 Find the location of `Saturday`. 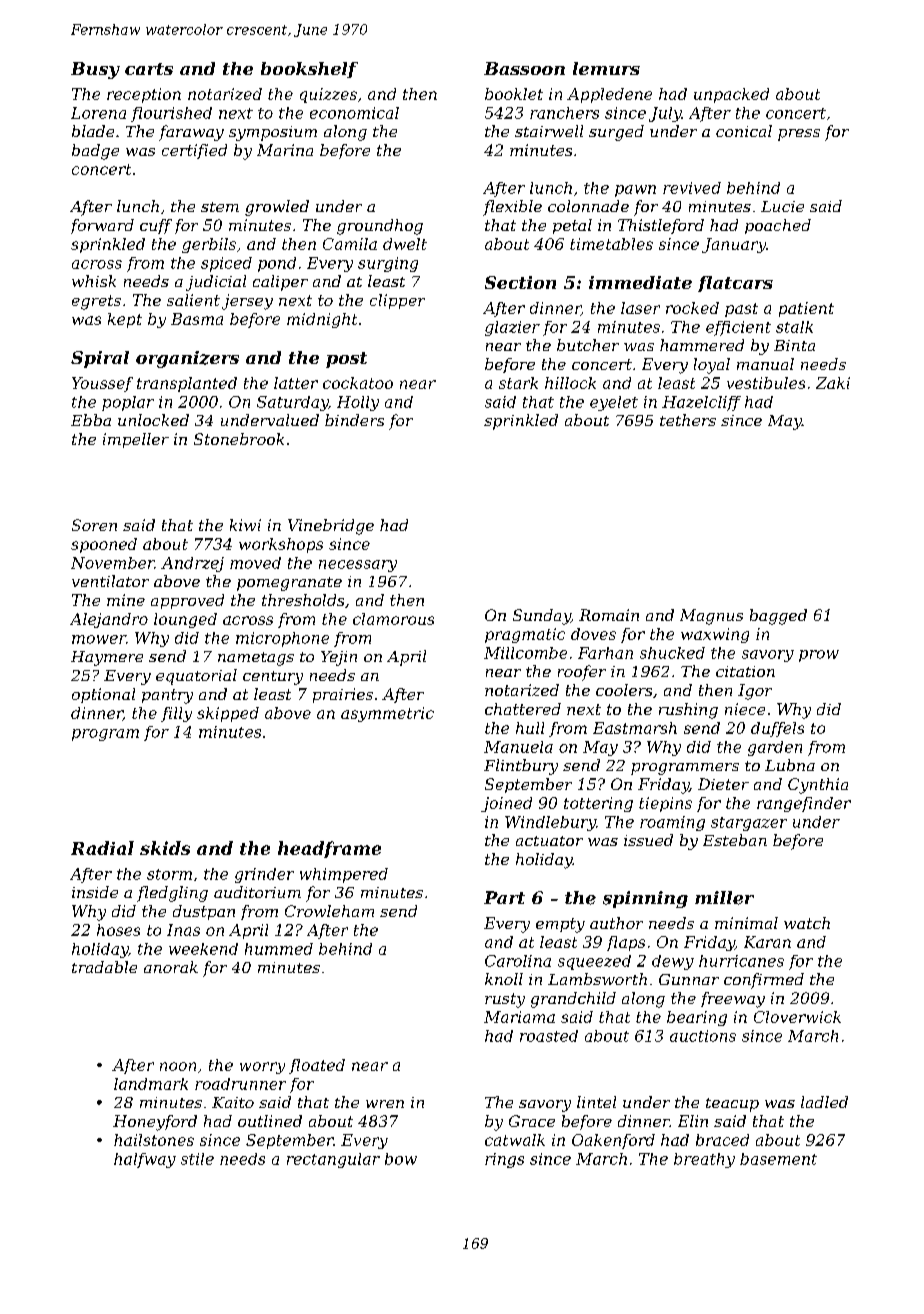

Saturday is located at coordinates (292, 403).
